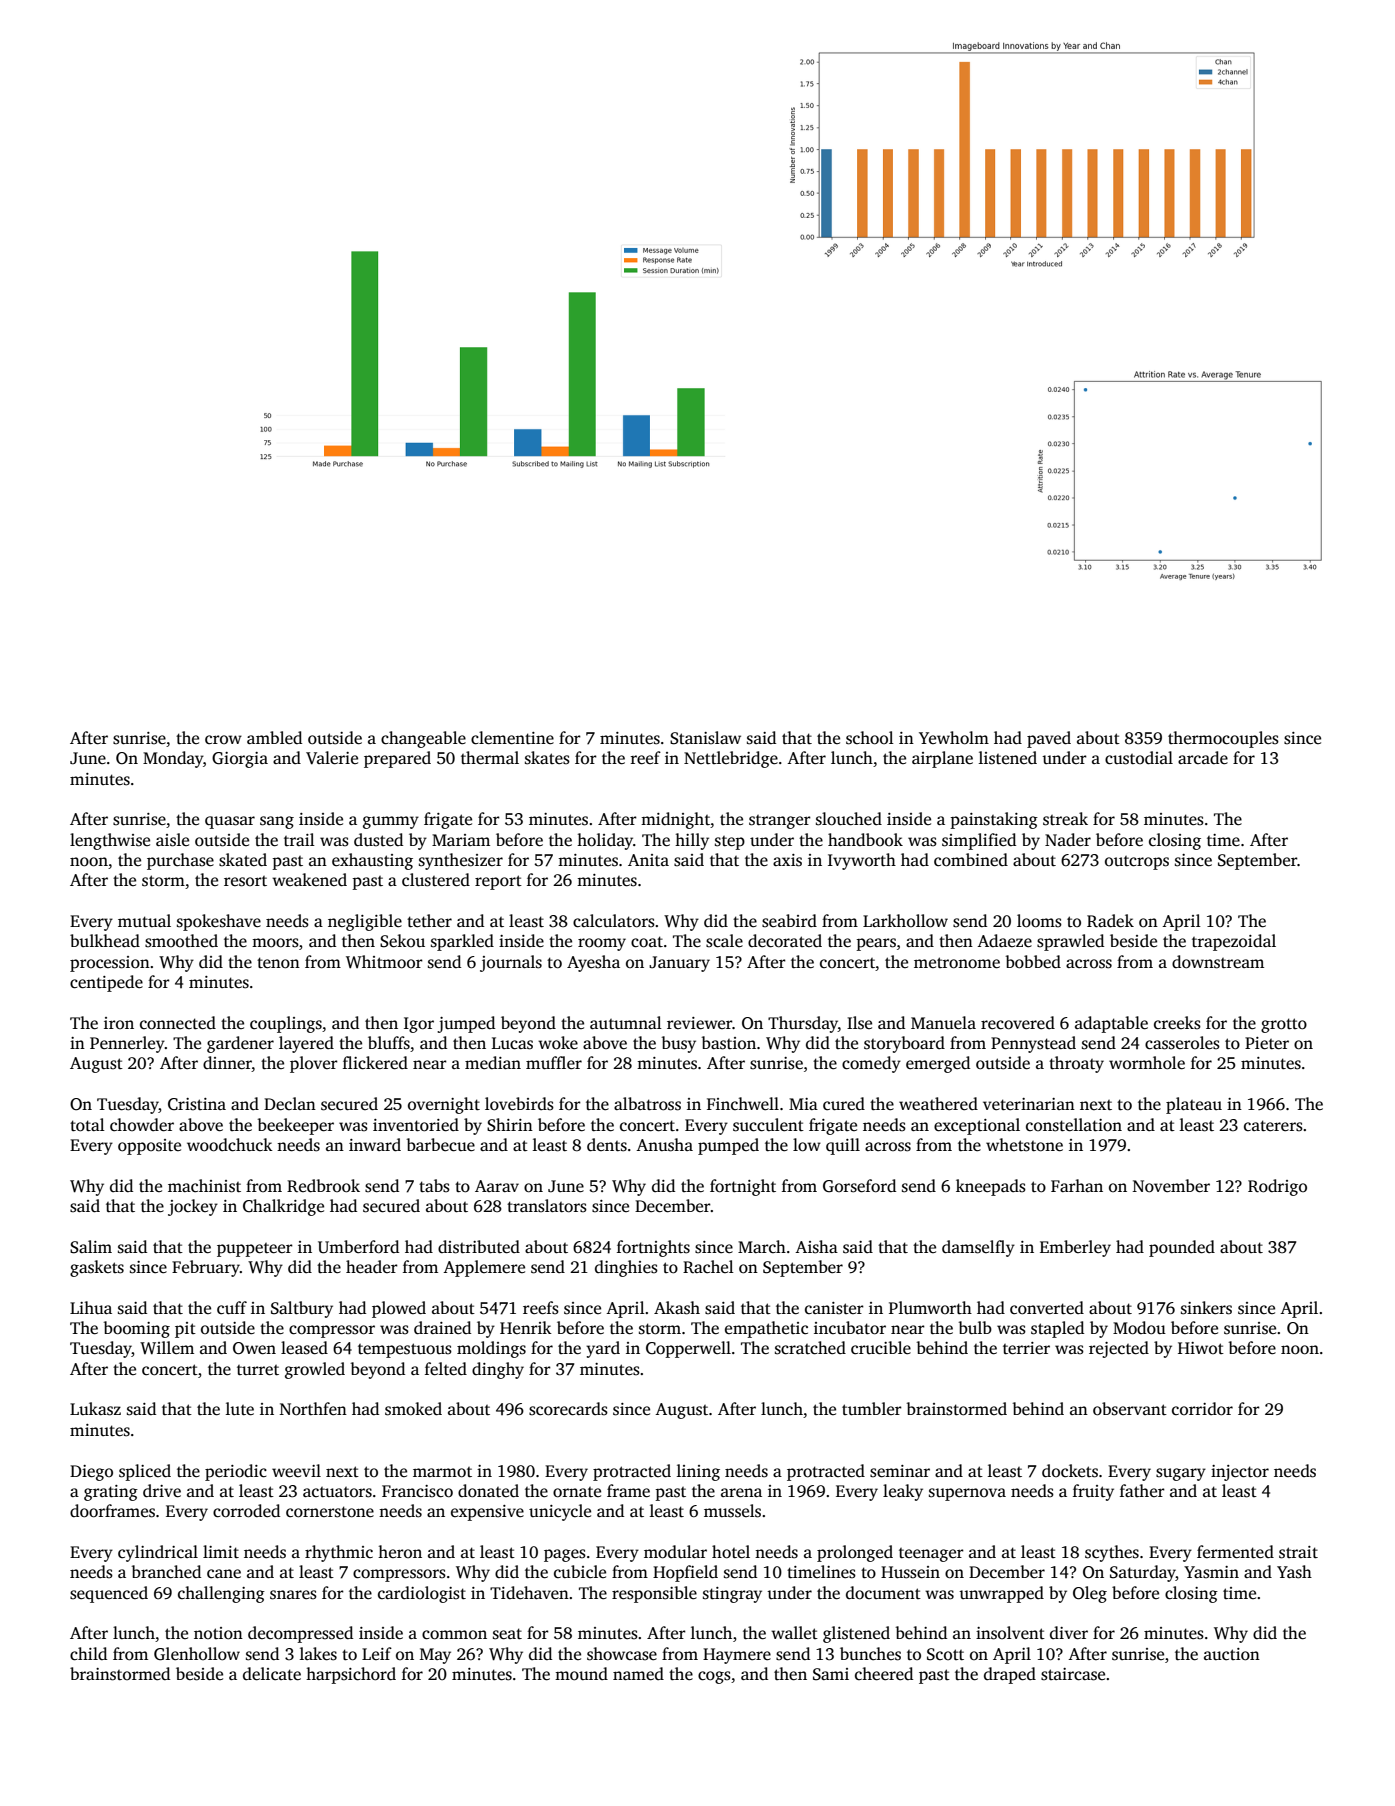  What do you see at coordinates (593, 963) in the image?
I see `Ayesha` at bounding box center [593, 963].
